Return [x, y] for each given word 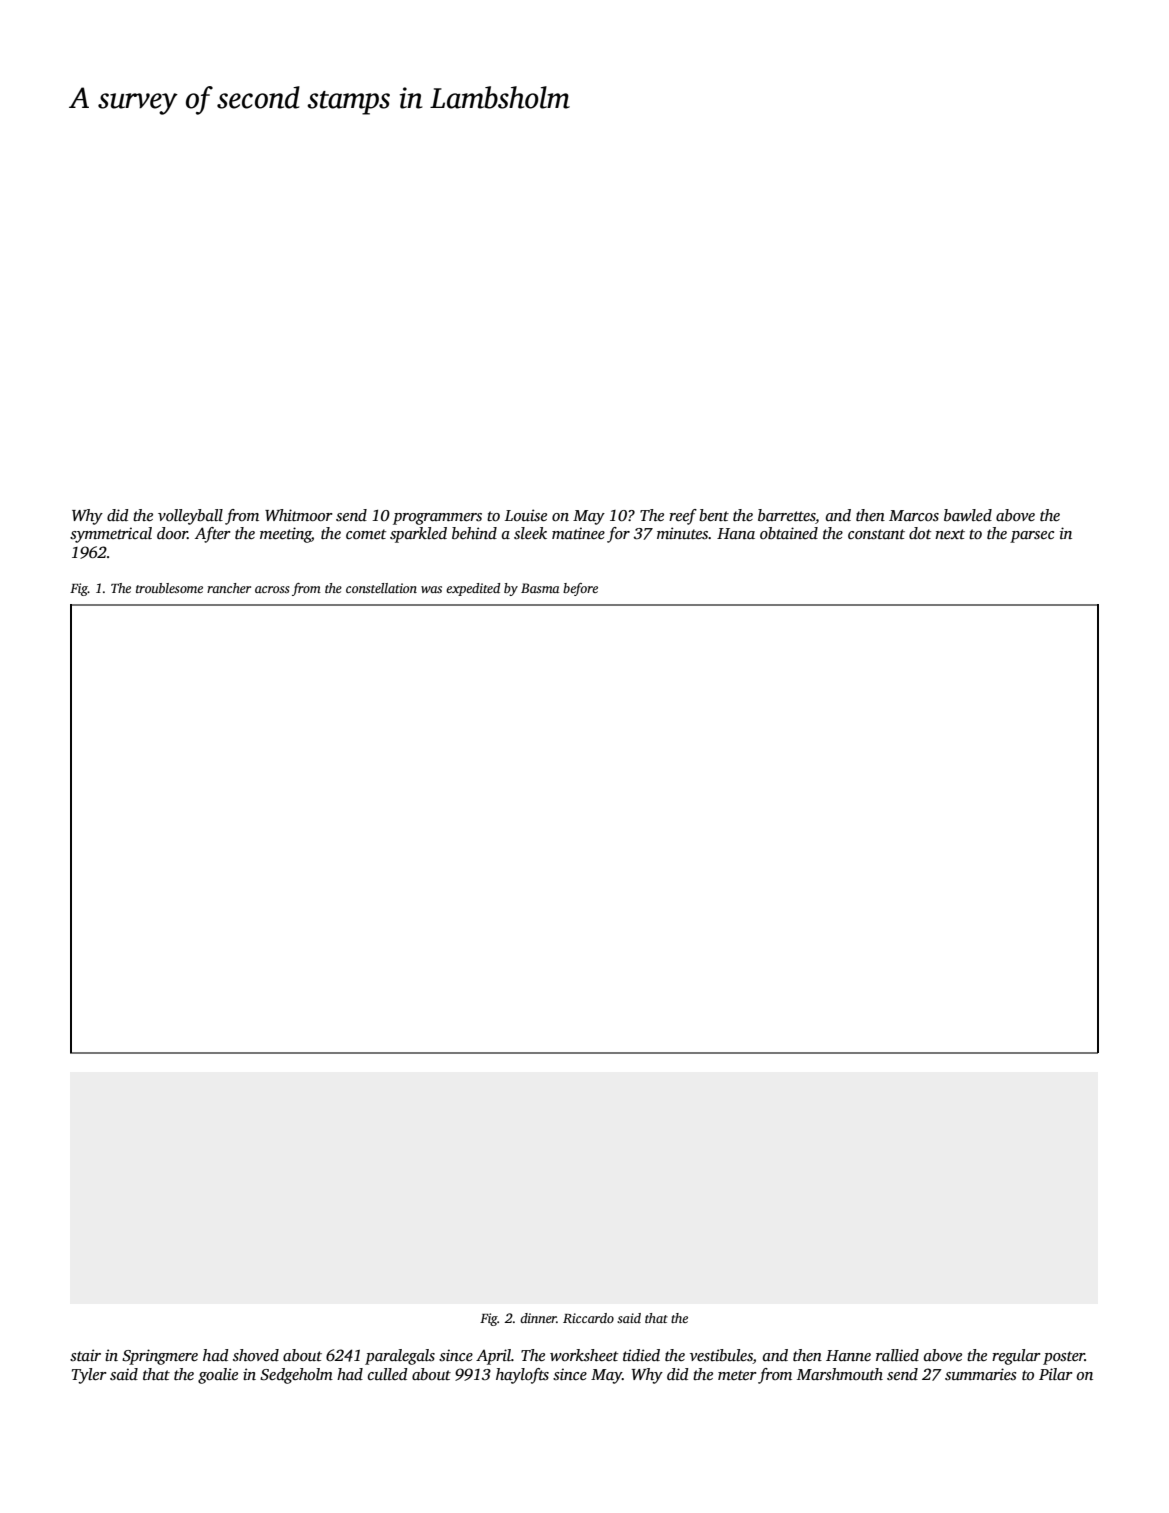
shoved [256, 1355]
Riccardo [588, 1318]
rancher [229, 588]
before [580, 589]
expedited [473, 589]
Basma [540, 588]
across [272, 589]
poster [1064, 1358]
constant [876, 534]
